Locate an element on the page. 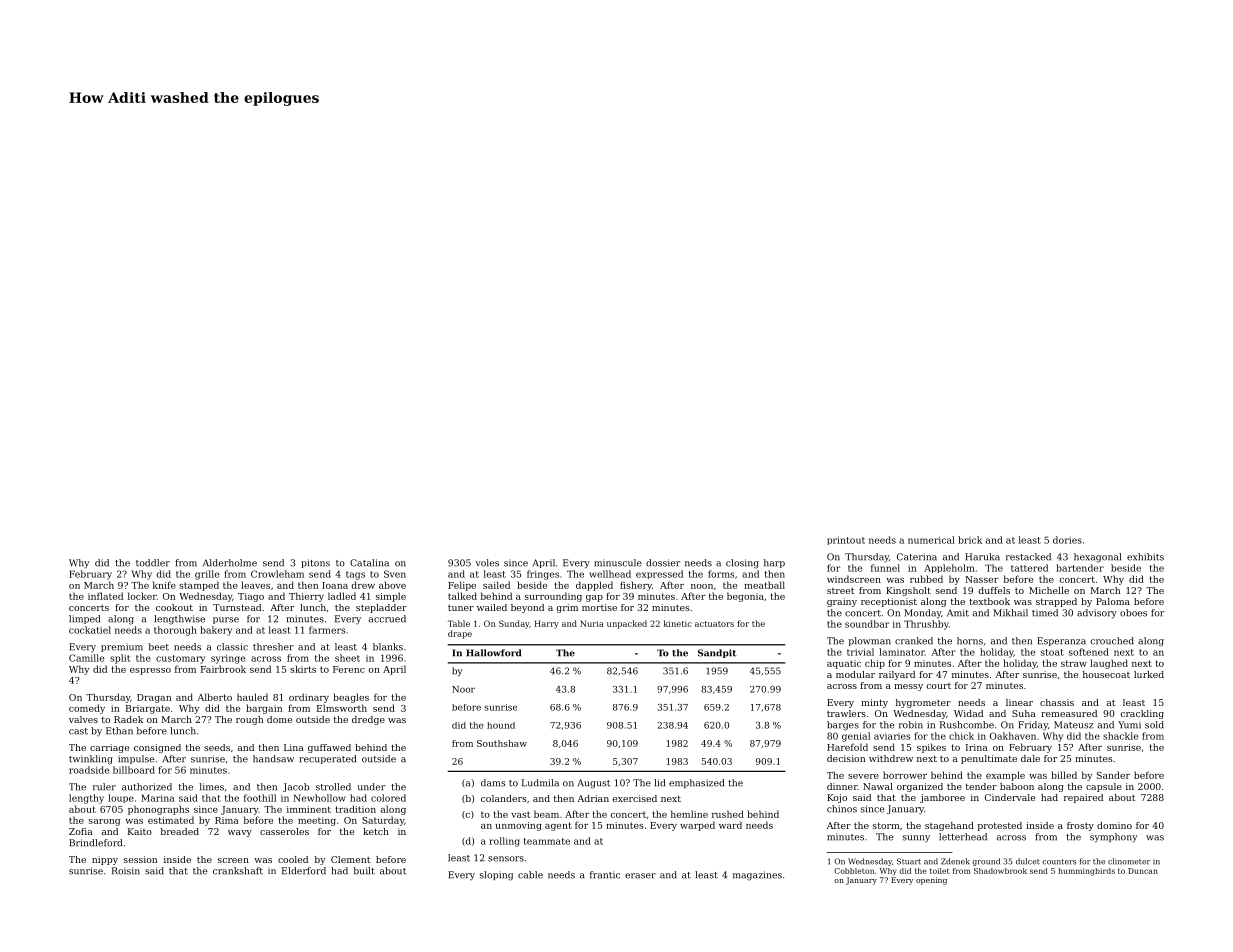 The width and height of the page is (1233, 952). opening is located at coordinates (931, 881).
